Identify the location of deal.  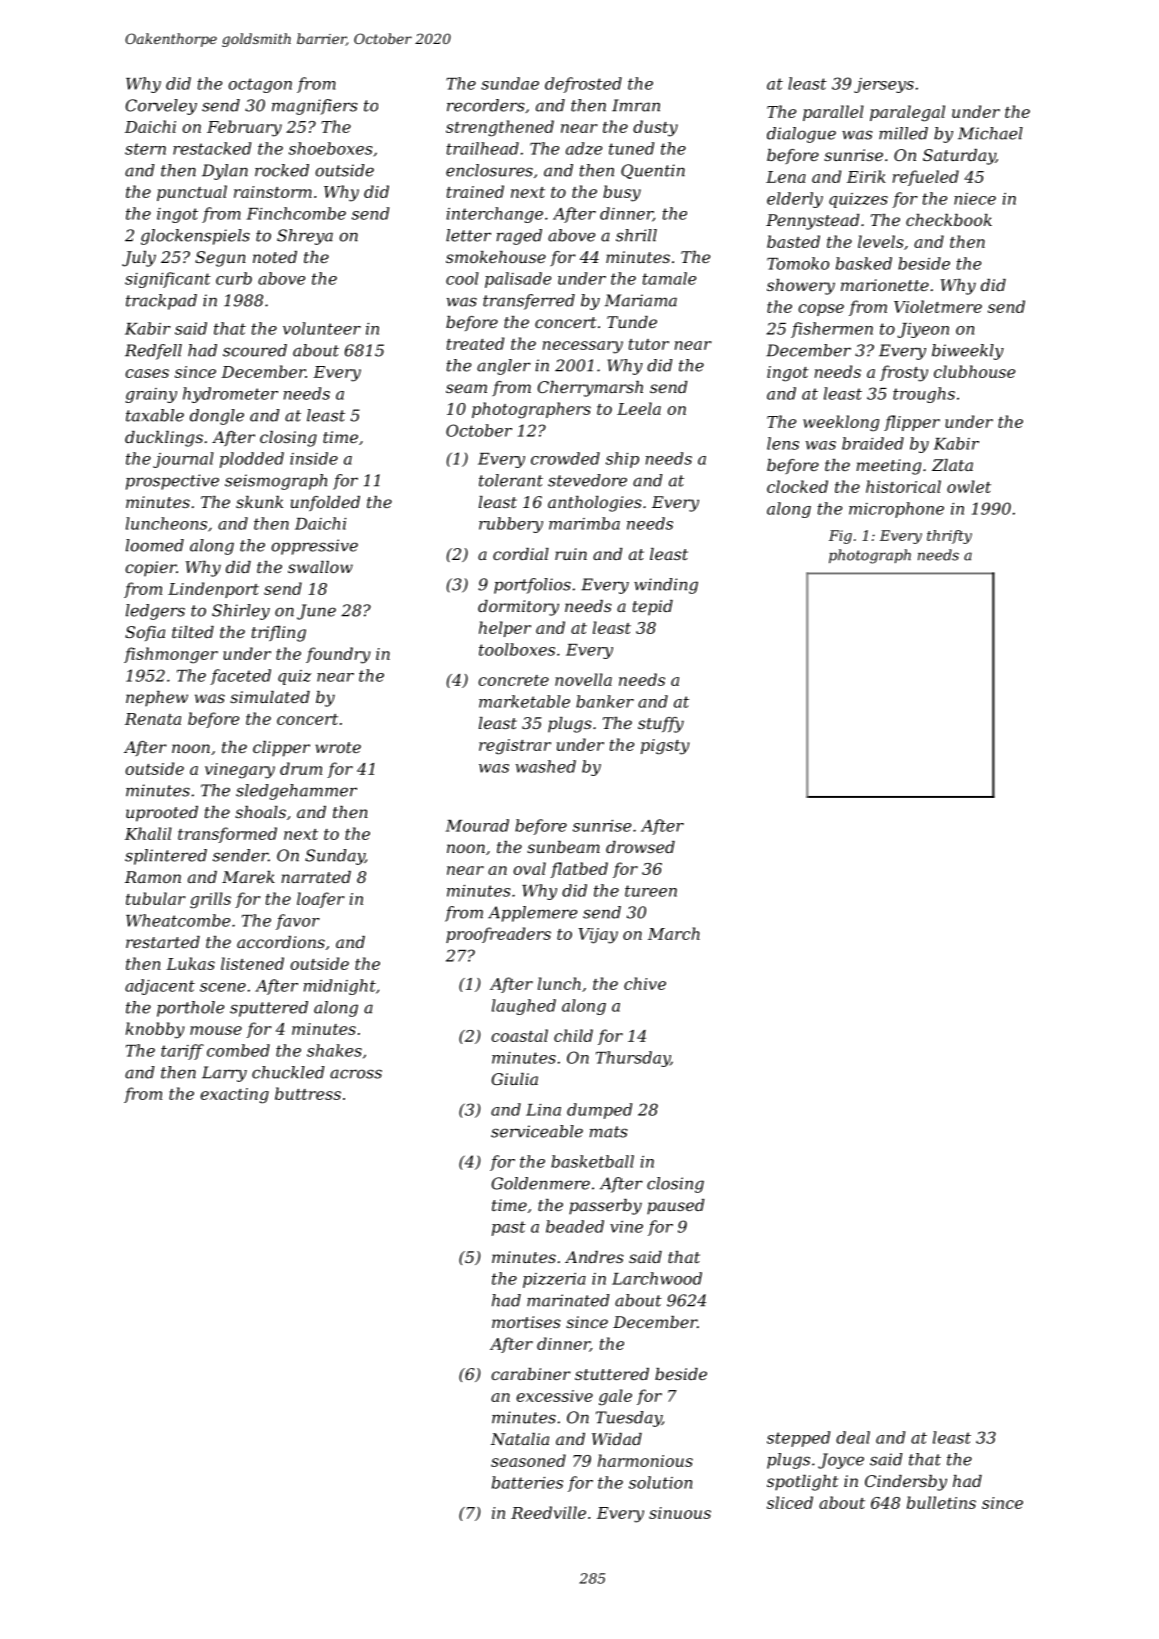
(853, 1437).
